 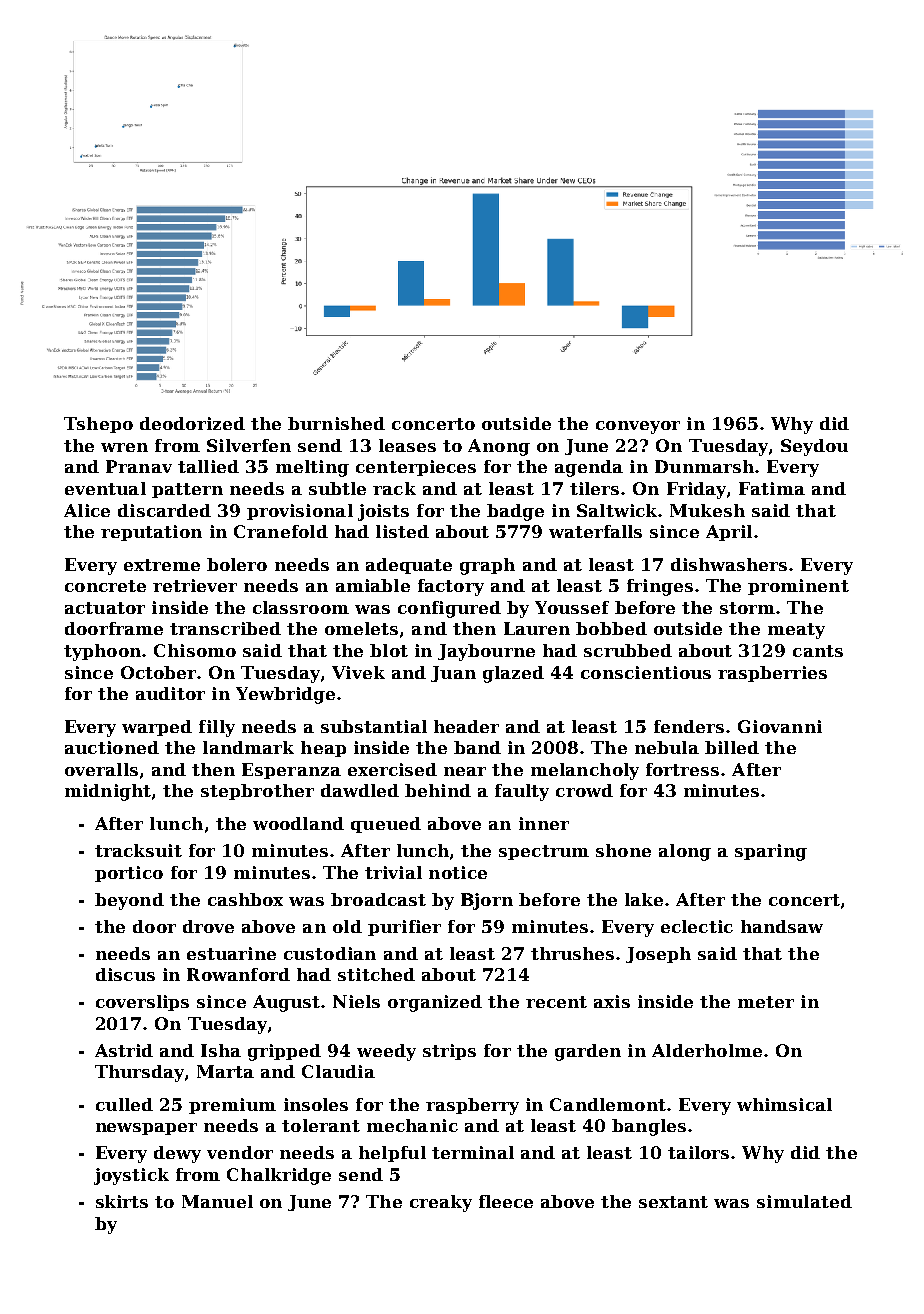 I want to click on spectrum, so click(x=544, y=852).
